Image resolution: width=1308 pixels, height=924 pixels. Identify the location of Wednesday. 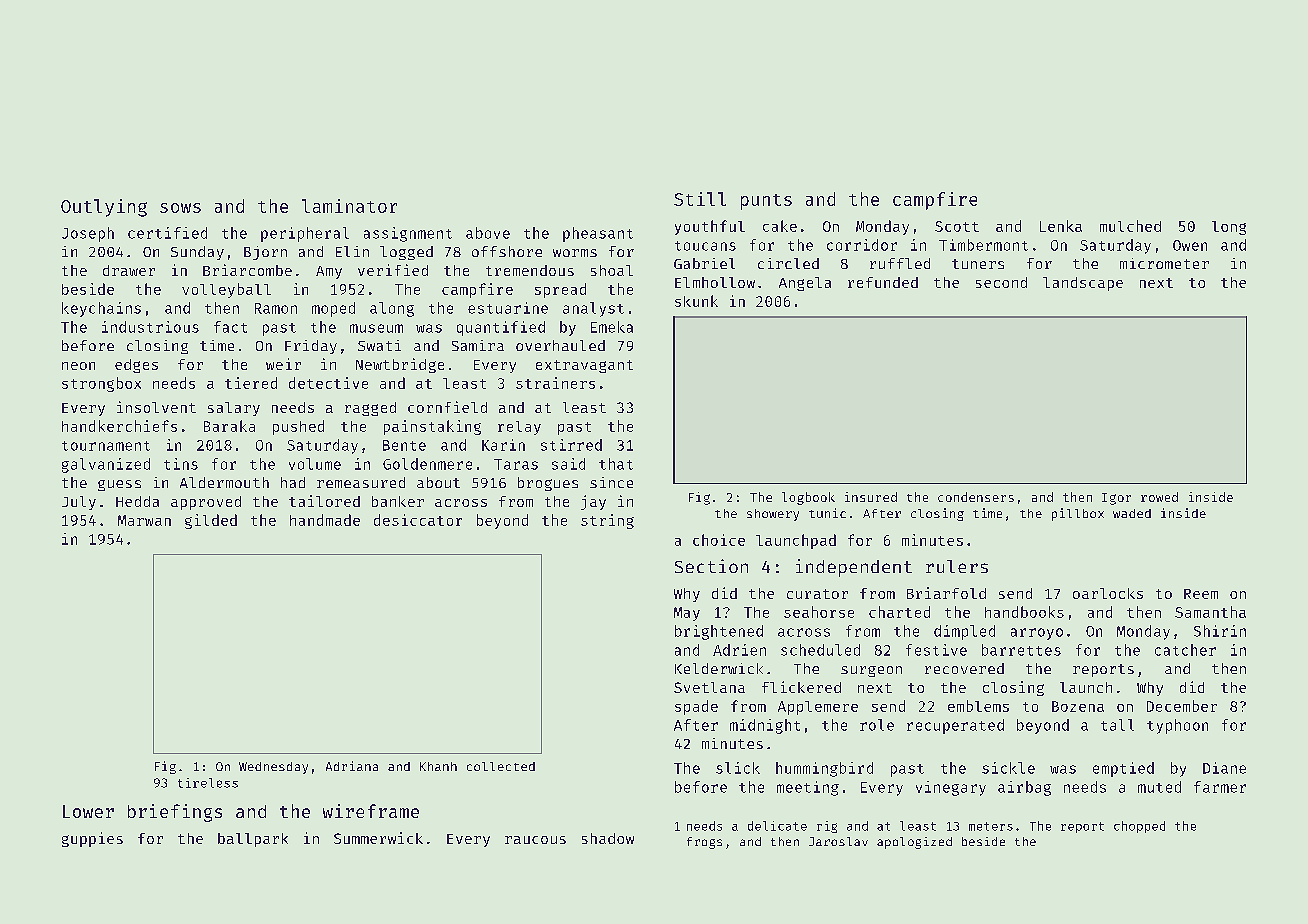
(273, 768).
